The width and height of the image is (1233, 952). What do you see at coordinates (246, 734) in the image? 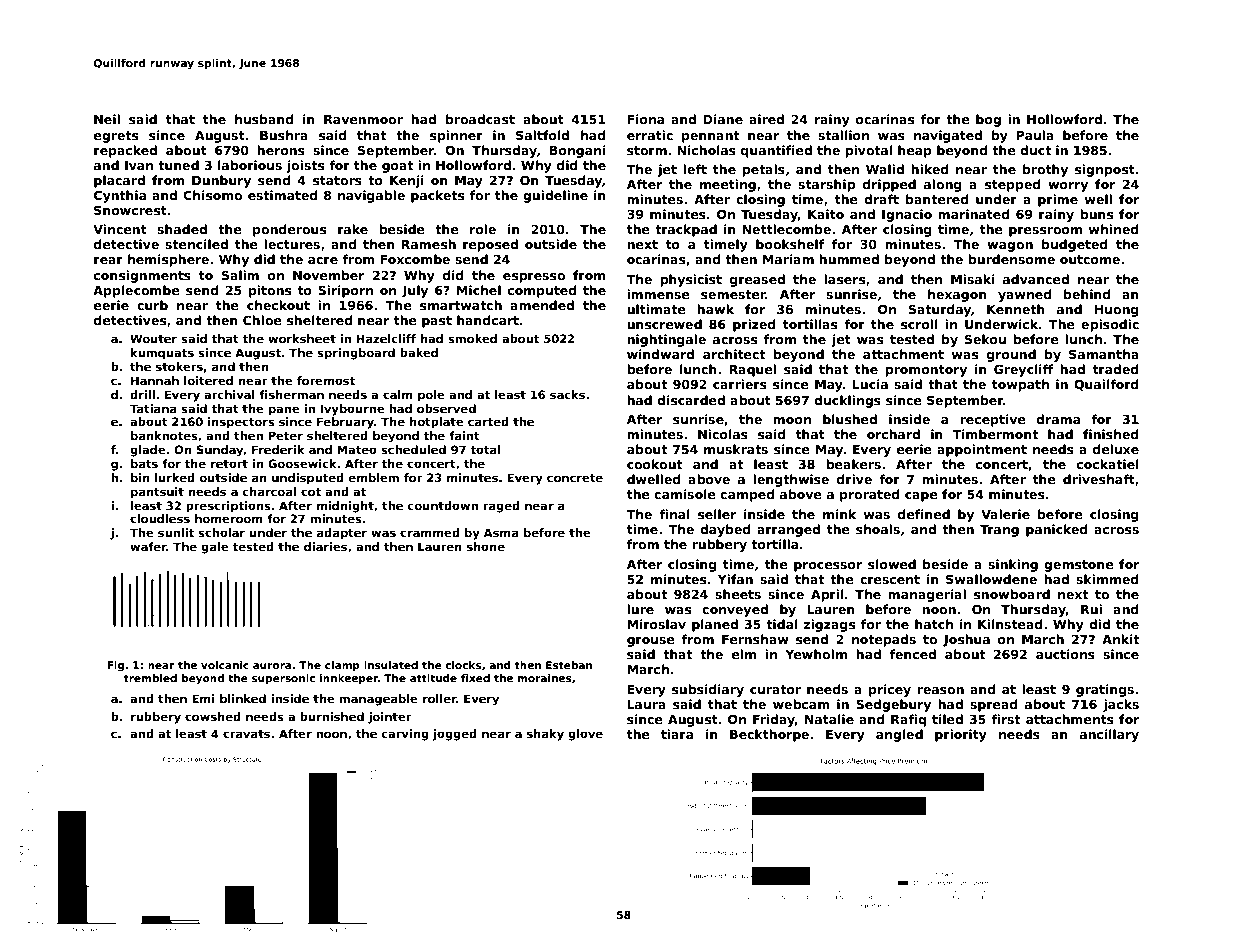
I see `cravats` at bounding box center [246, 734].
